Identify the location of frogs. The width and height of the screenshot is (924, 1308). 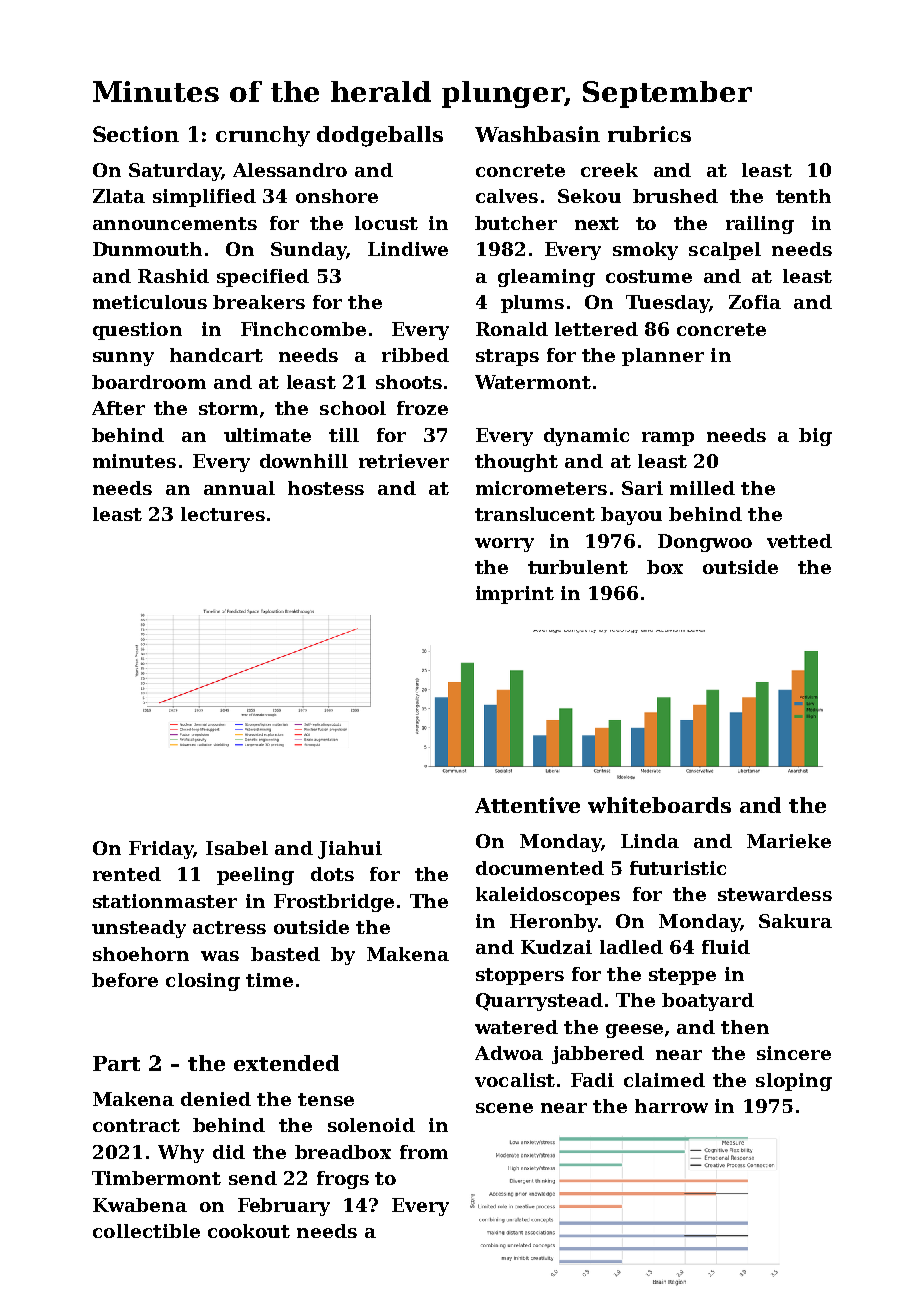
(343, 1180).
